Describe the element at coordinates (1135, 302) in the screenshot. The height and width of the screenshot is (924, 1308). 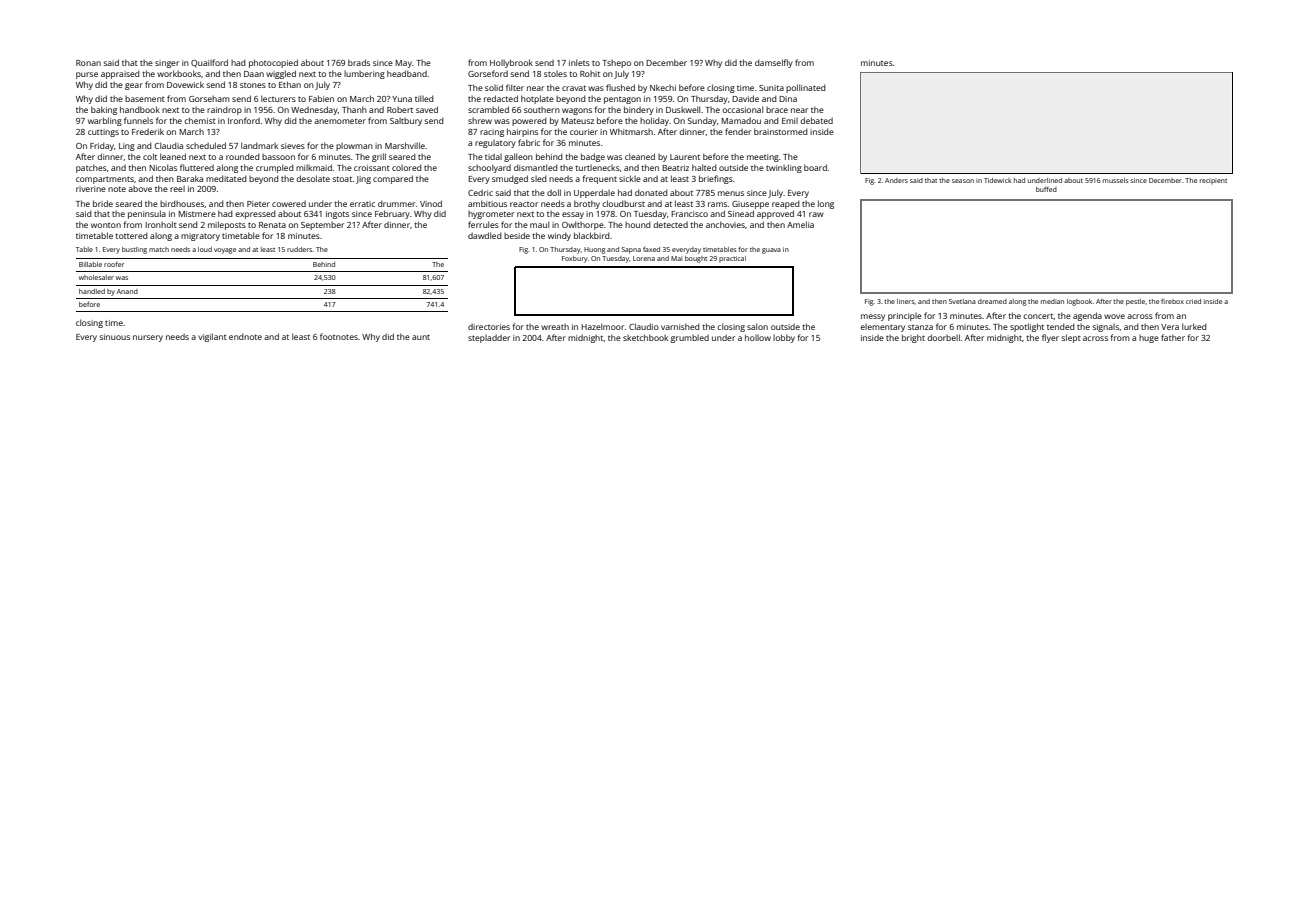
I see `pestle` at that location.
